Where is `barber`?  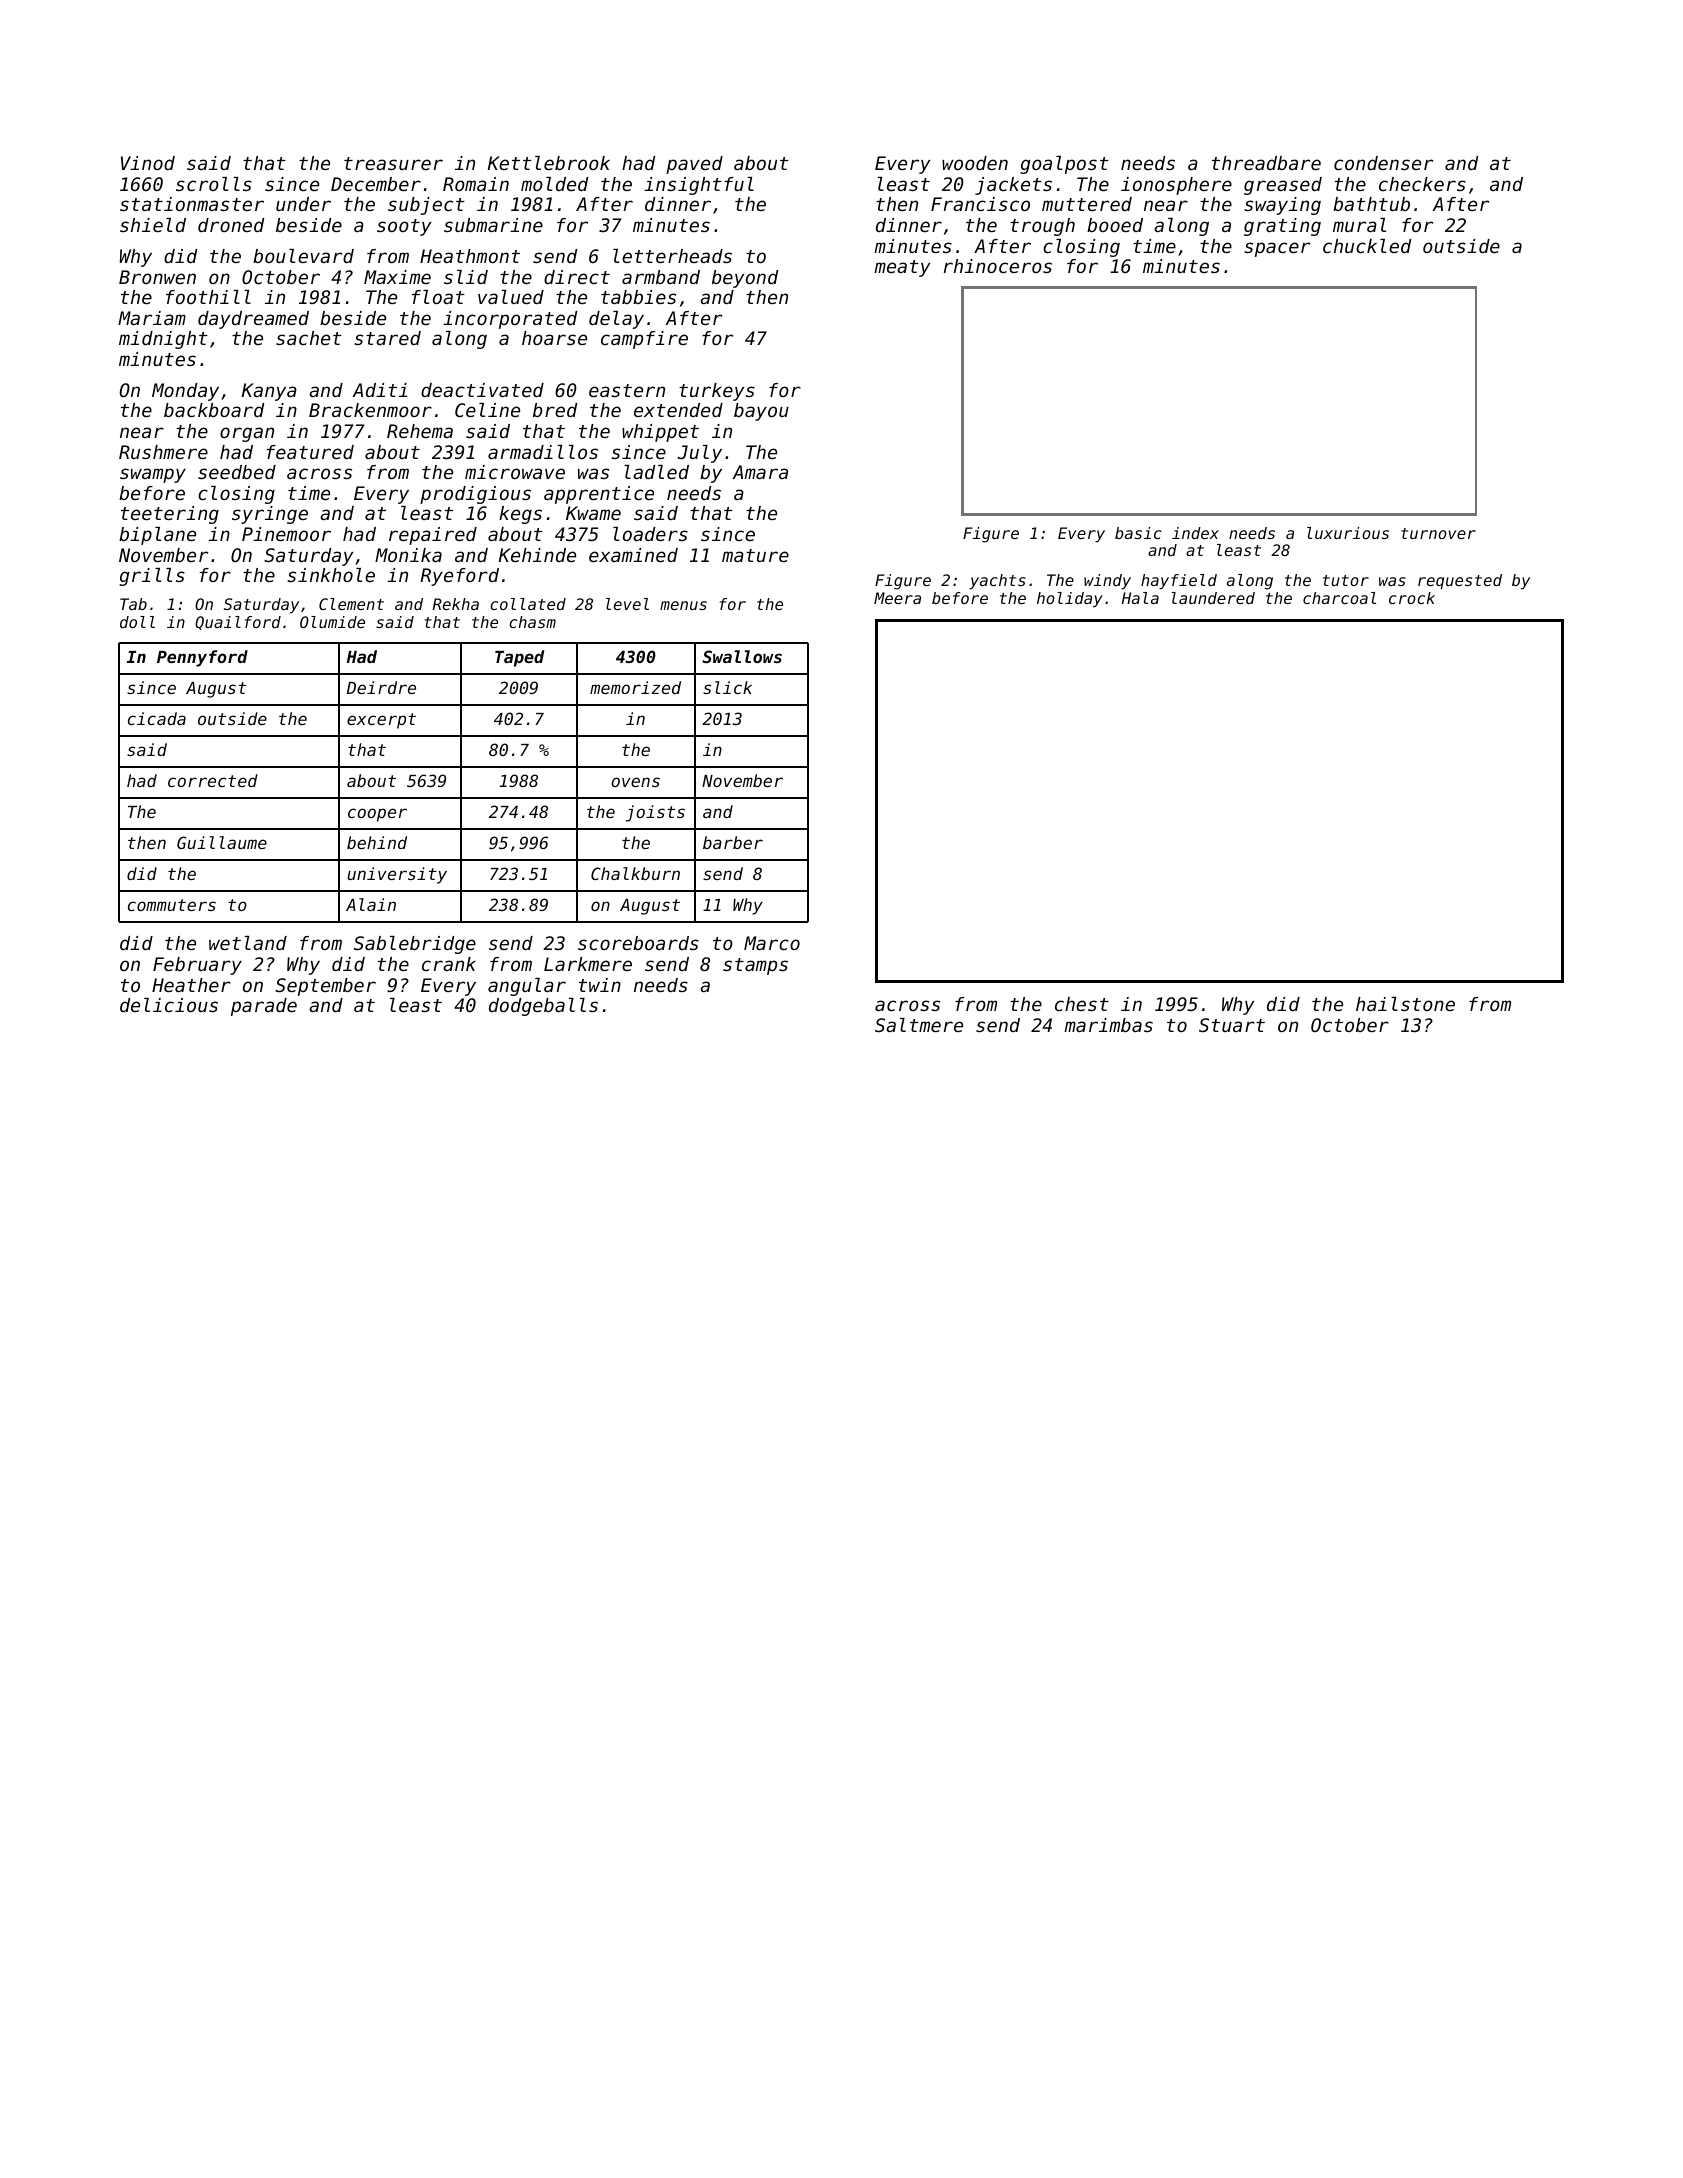 barber is located at coordinates (733, 842).
